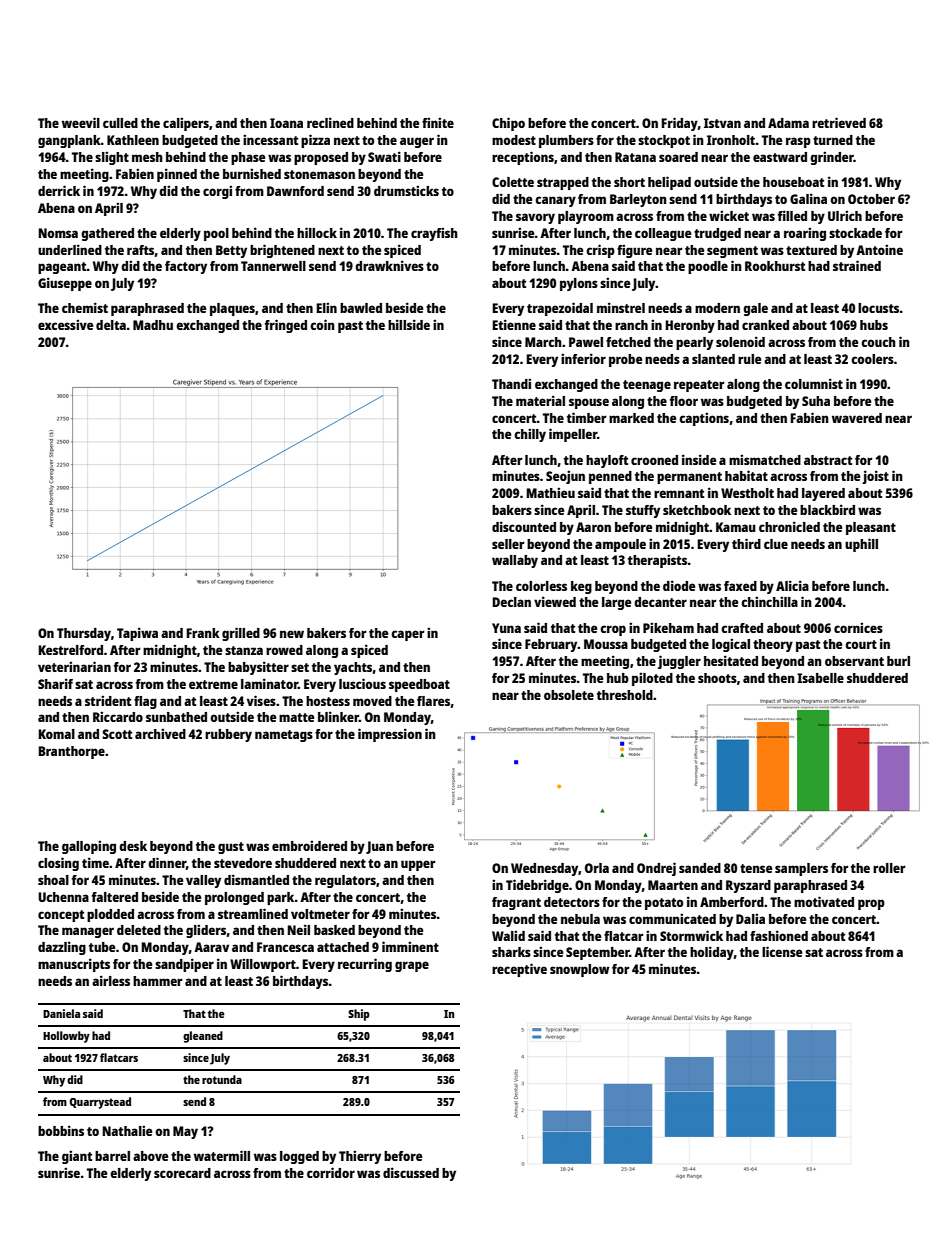  I want to click on retrieved, so click(839, 122).
